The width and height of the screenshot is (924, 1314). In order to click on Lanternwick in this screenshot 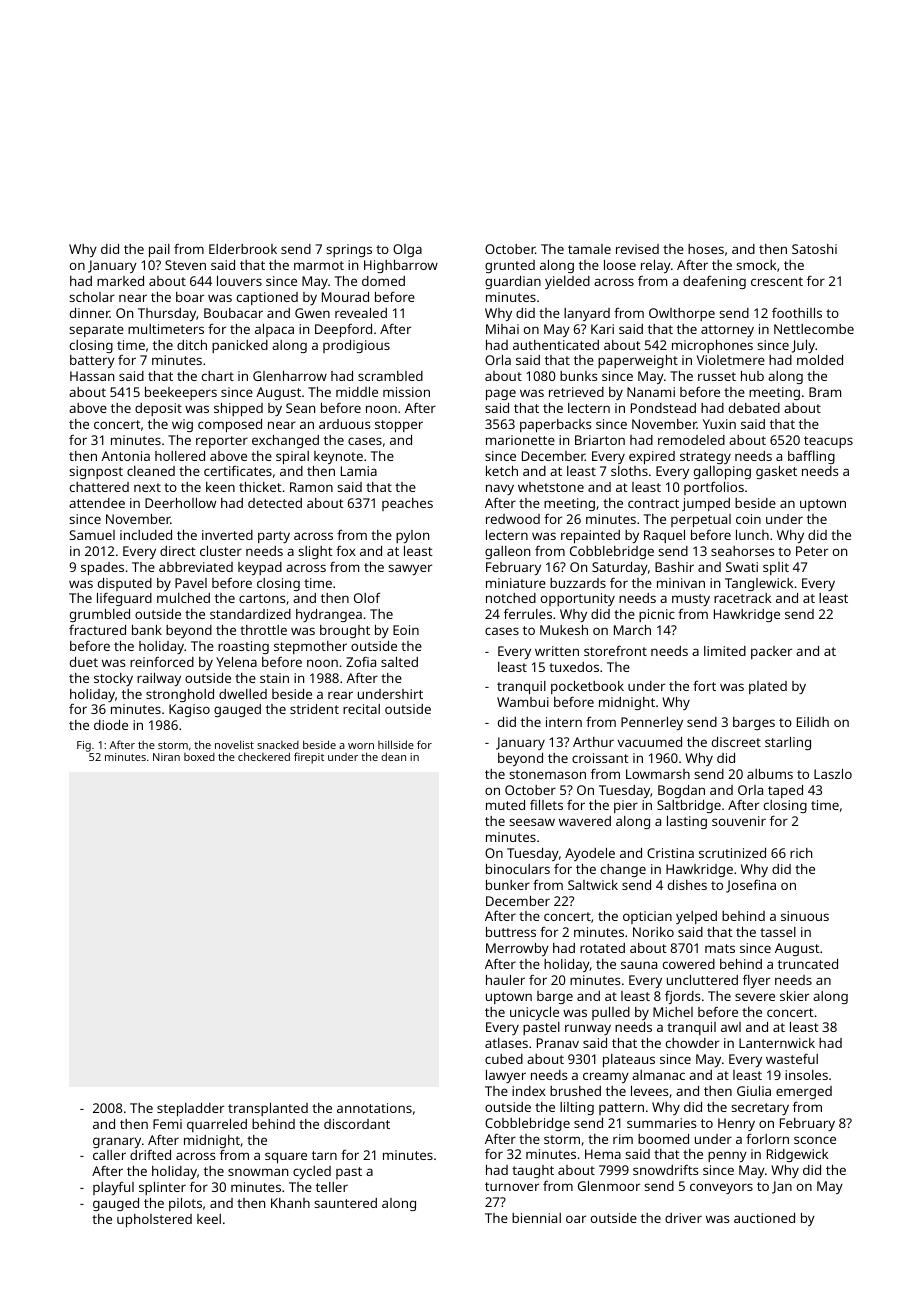, I will do `click(777, 1043)`.
